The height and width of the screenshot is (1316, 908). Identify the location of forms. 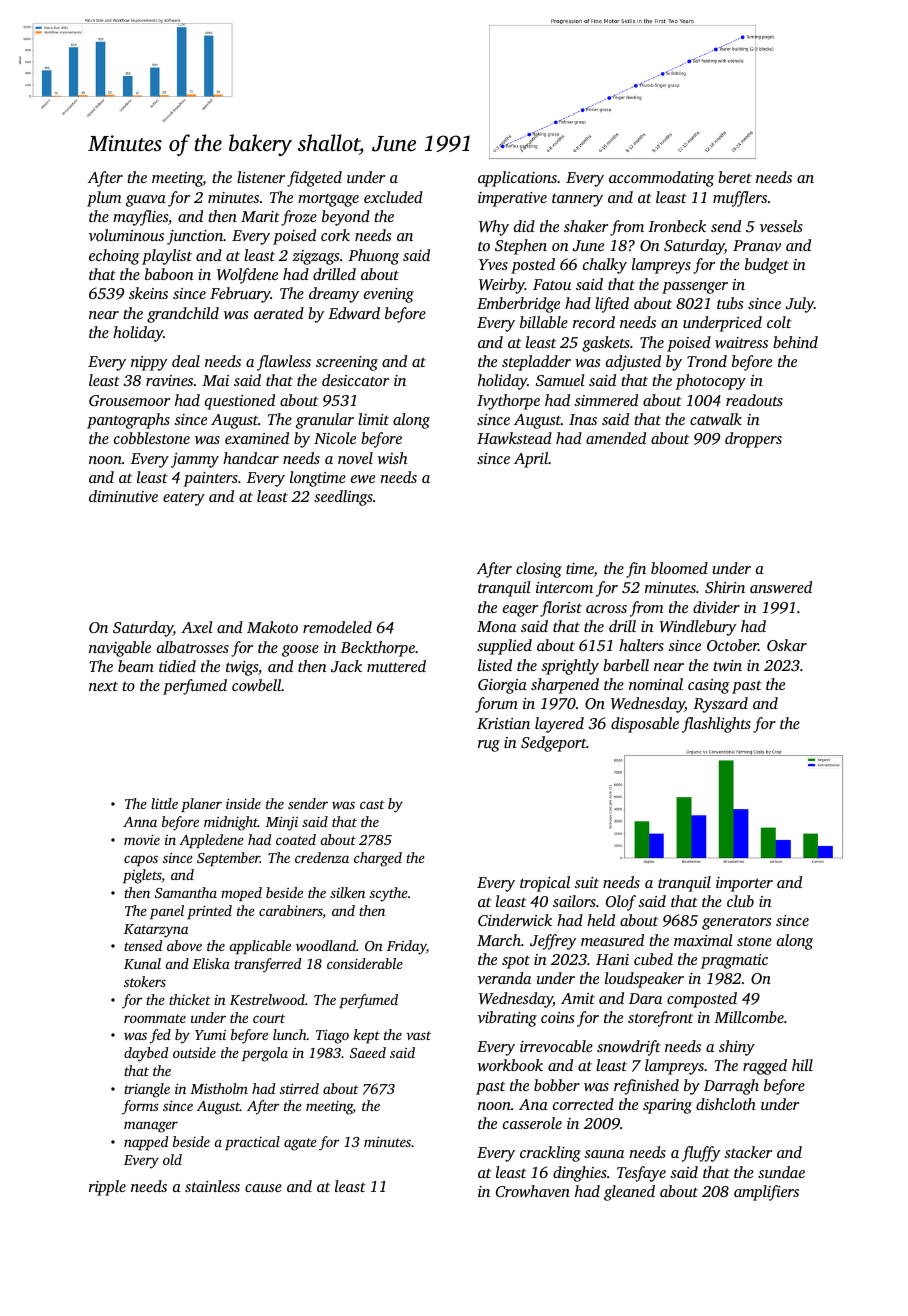
(140, 1107).
